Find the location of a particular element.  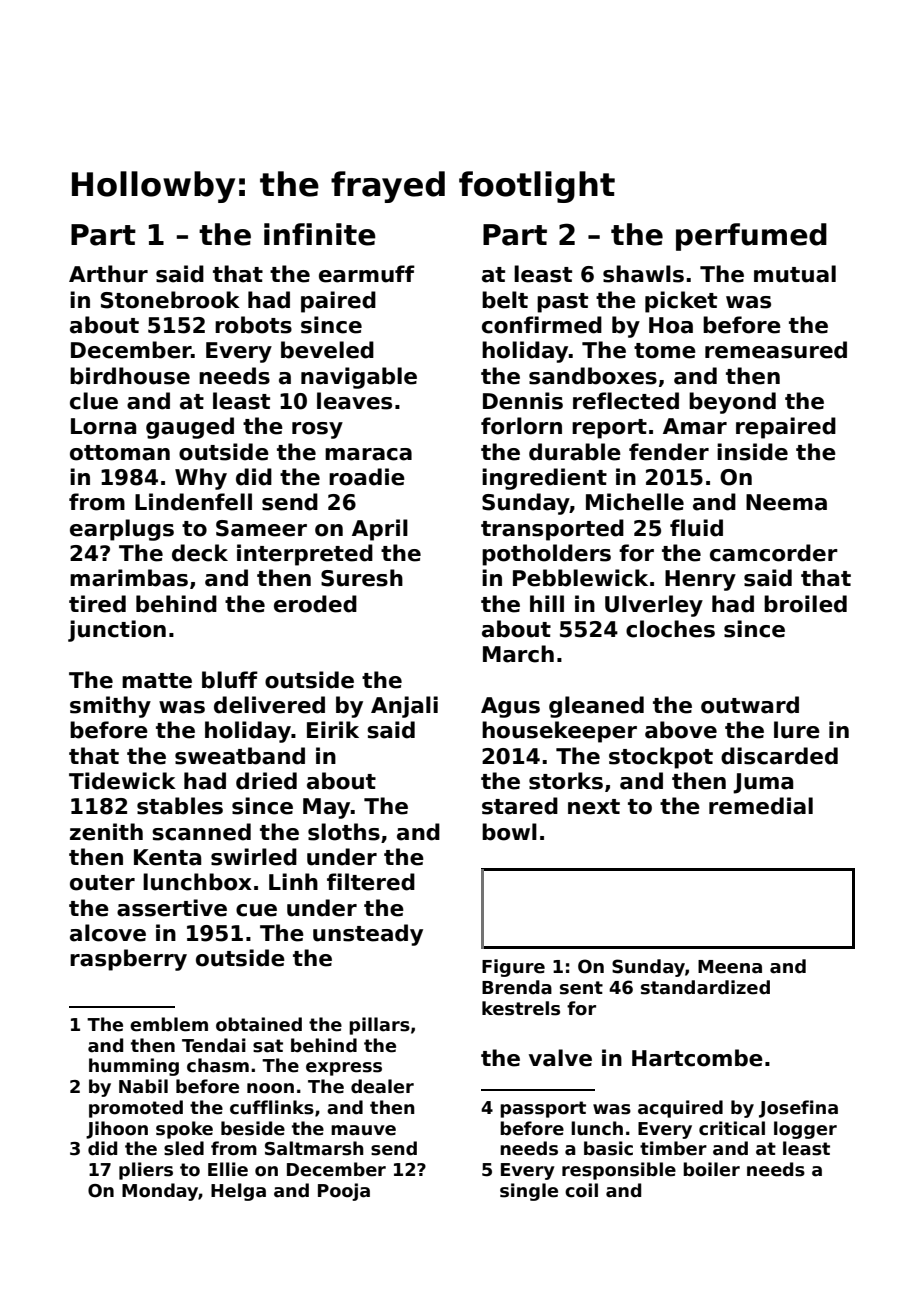

single is located at coordinates (529, 1192).
